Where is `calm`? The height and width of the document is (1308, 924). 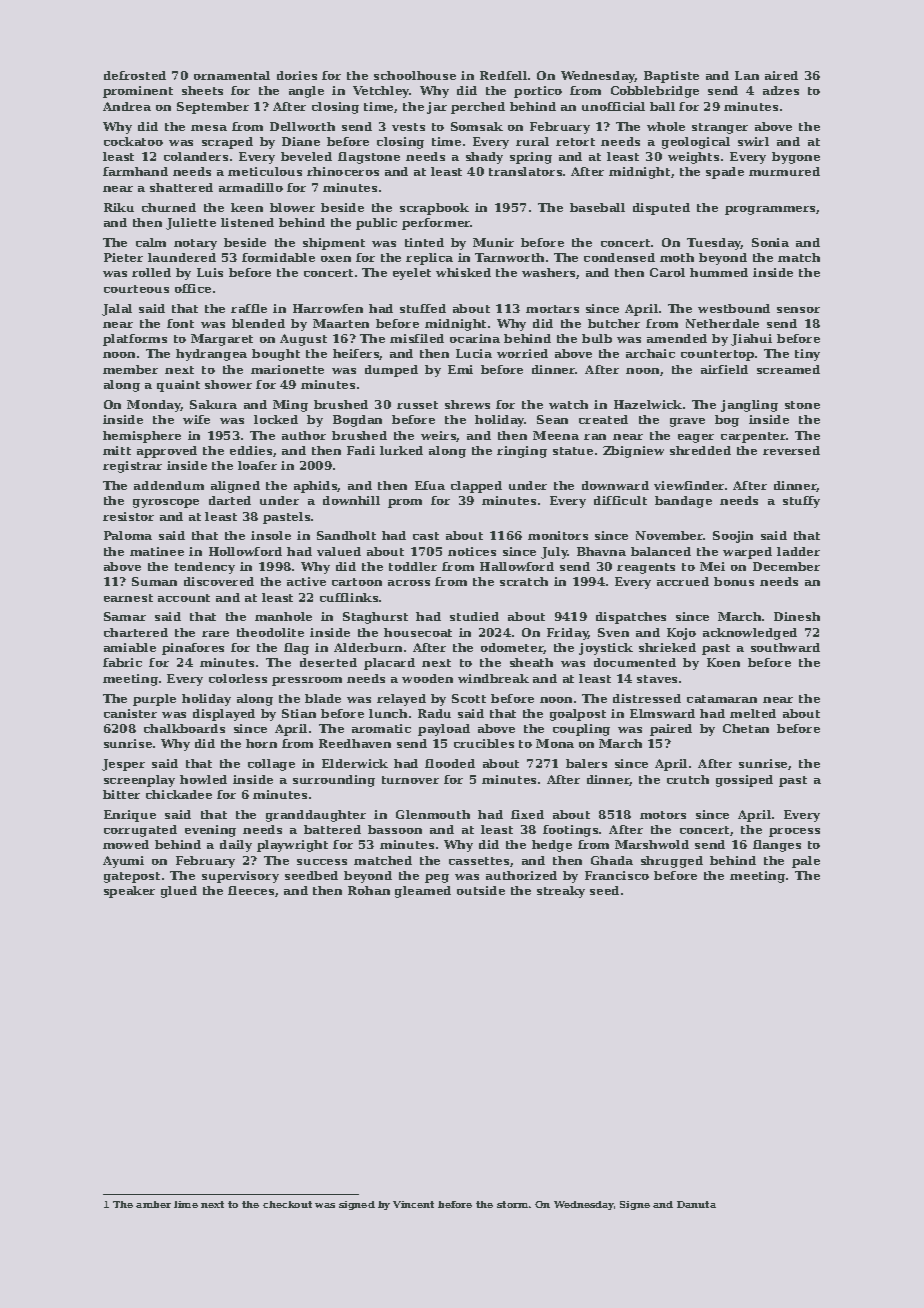
calm is located at coordinates (151, 242).
